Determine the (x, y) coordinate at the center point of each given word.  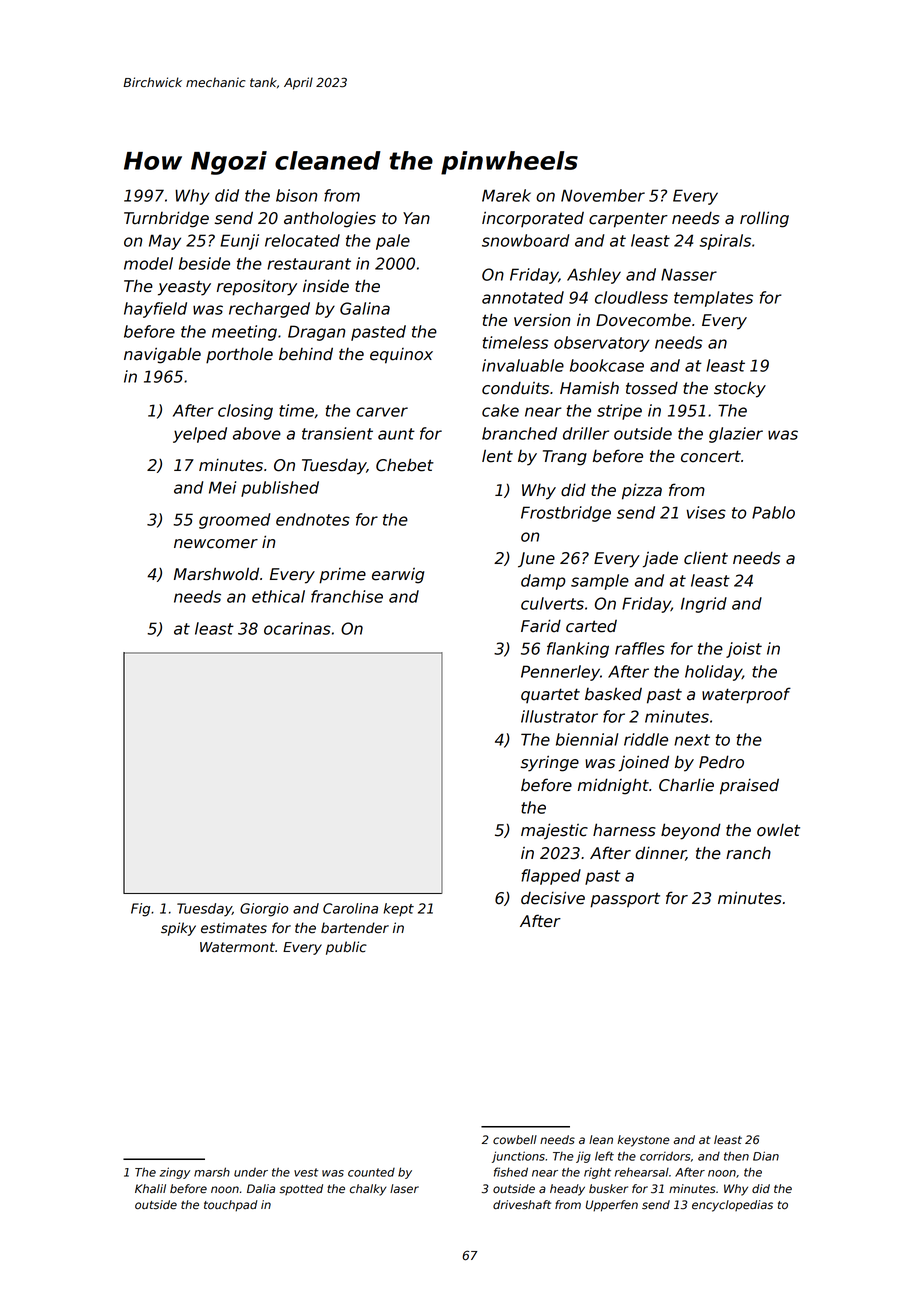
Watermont (237, 947)
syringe (550, 763)
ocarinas (297, 628)
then (736, 1156)
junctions (518, 1157)
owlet (778, 830)
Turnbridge (166, 219)
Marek (506, 195)
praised (749, 786)
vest (306, 1172)
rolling (764, 219)
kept (398, 909)
